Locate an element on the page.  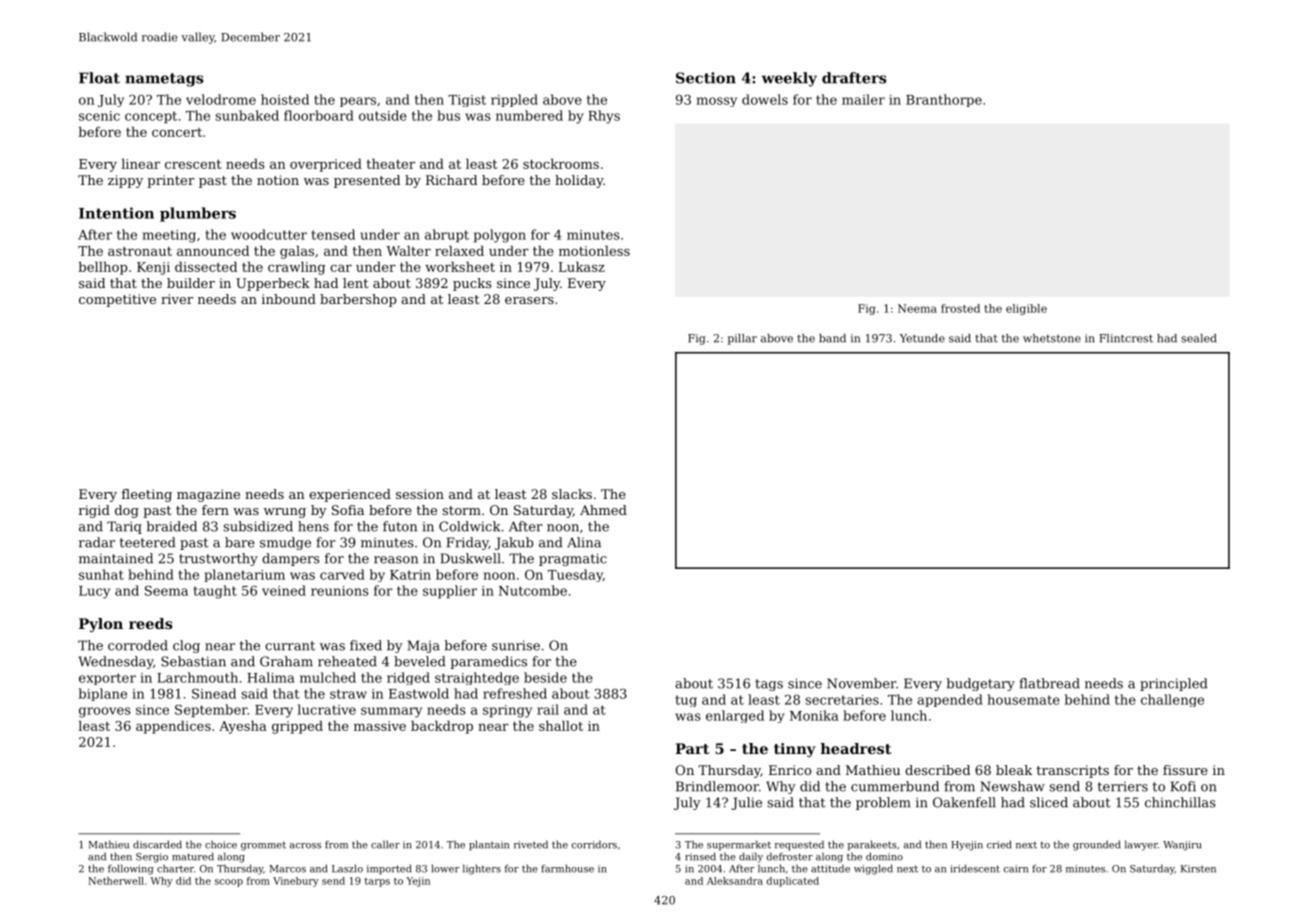
Branthorpe is located at coordinates (944, 100).
